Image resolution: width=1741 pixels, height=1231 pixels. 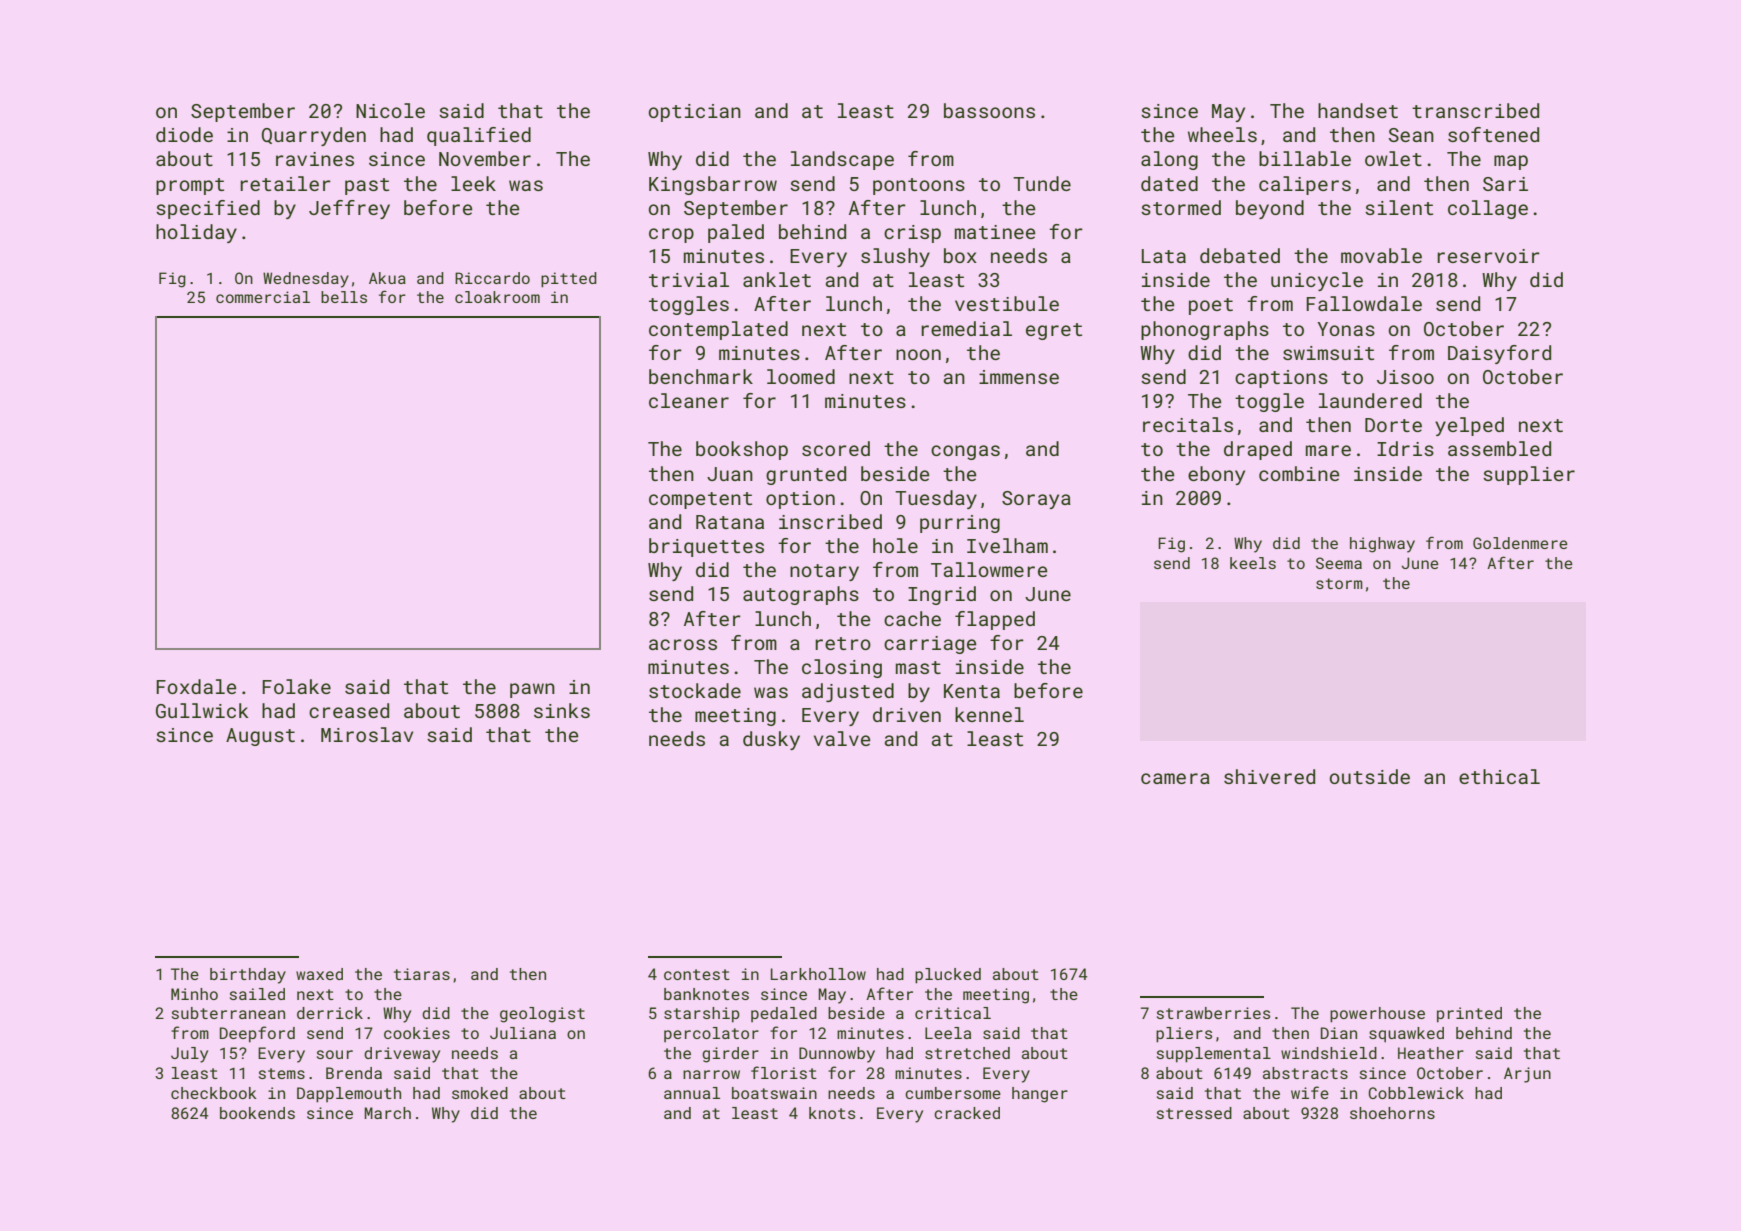 I want to click on landscape, so click(x=842, y=160).
